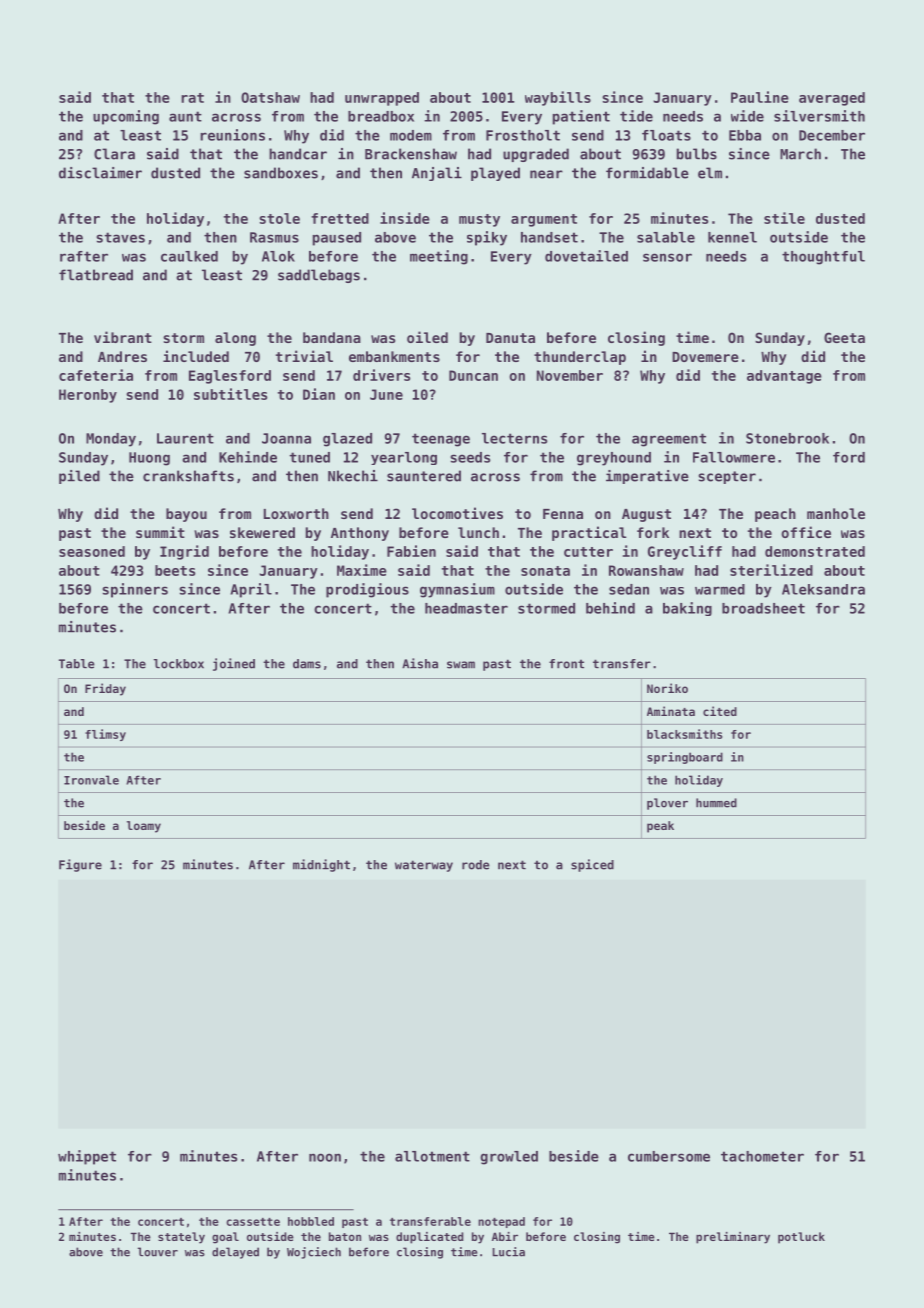 This image has width=924, height=1308. Describe the element at coordinates (100, 173) in the image. I see `disclaimer` at that location.
